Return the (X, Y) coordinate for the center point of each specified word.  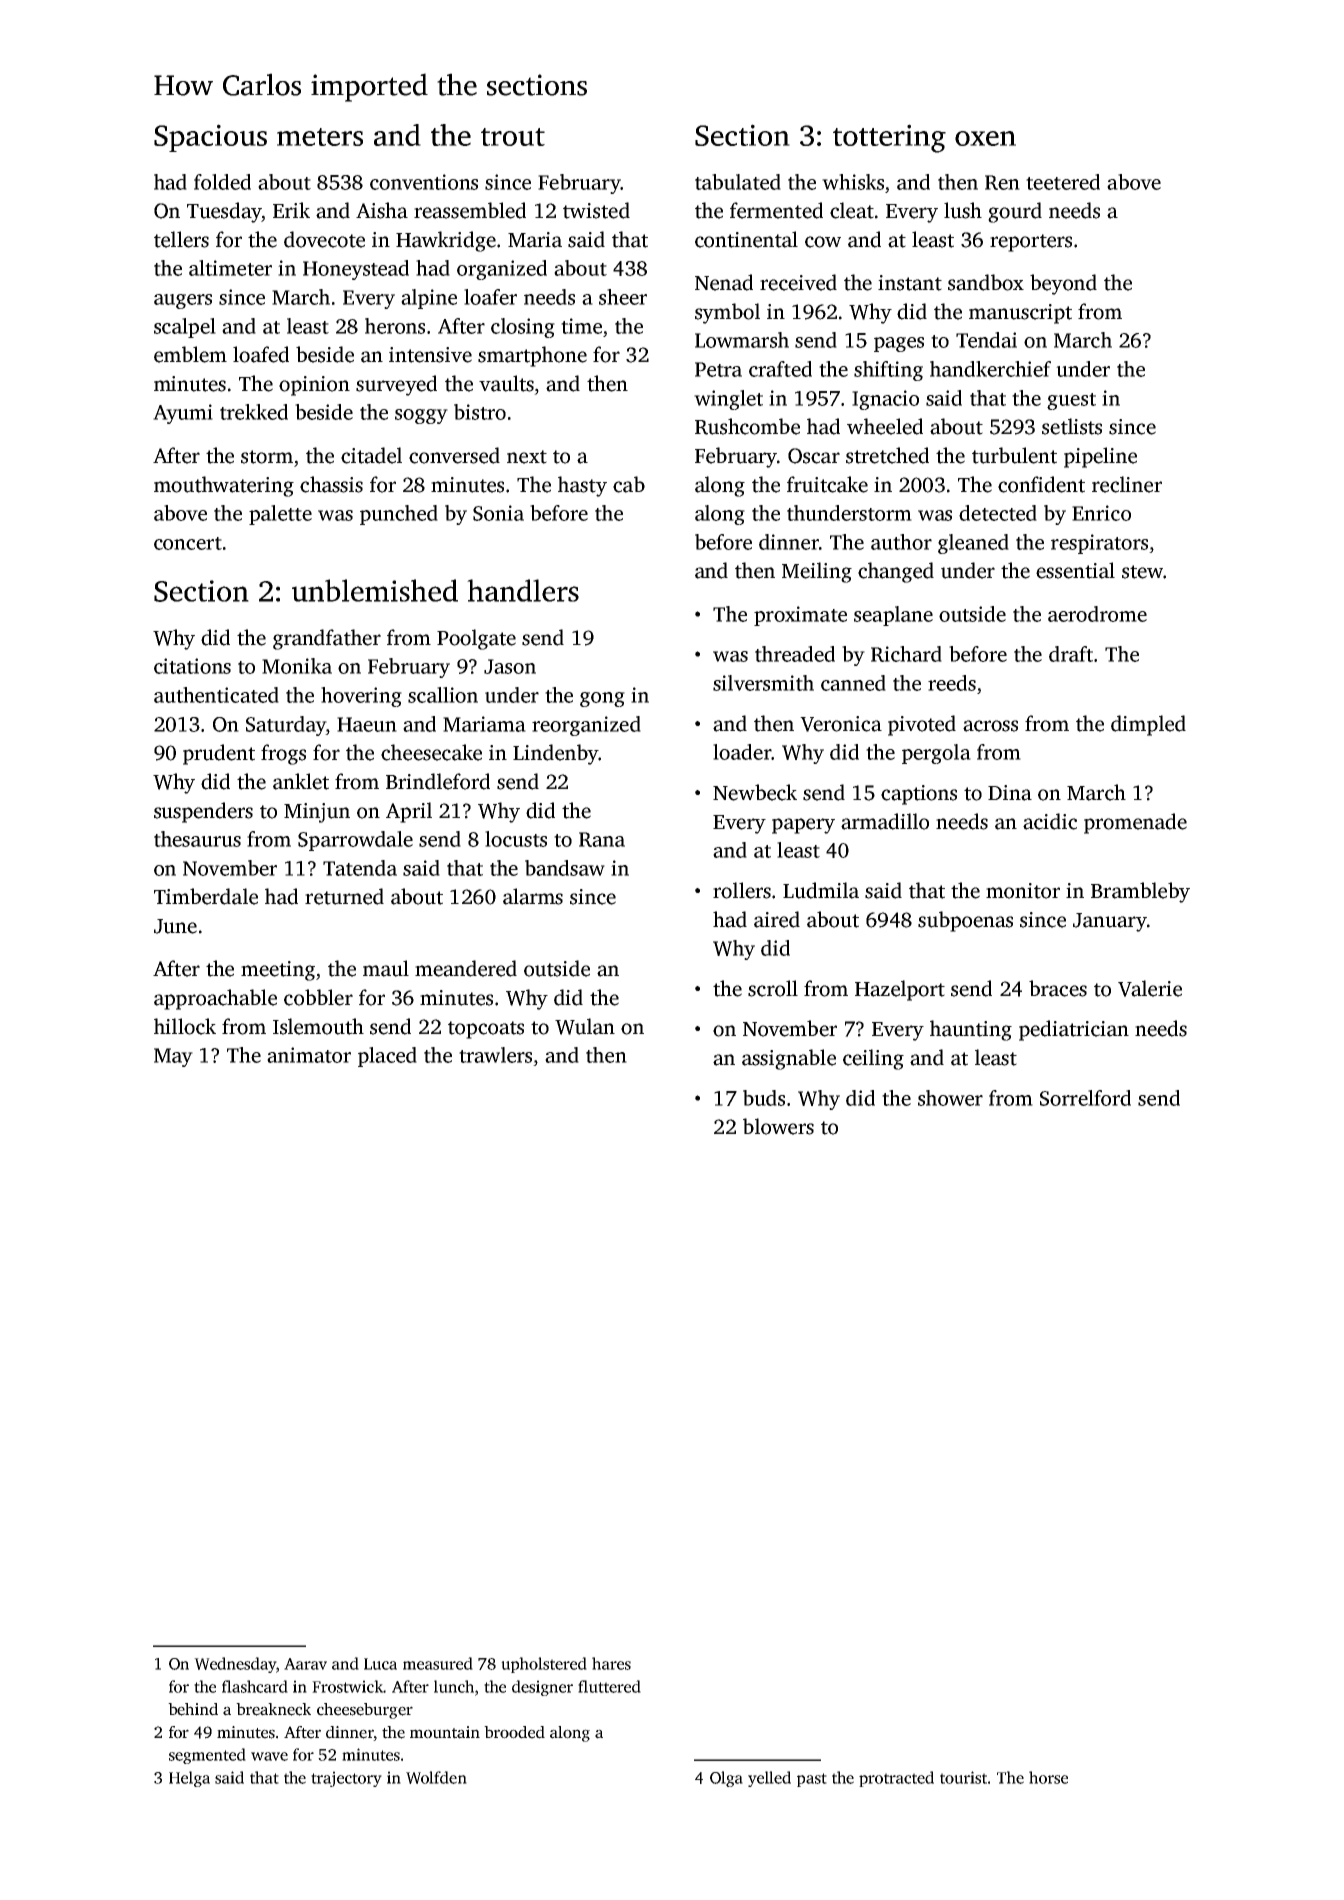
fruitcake (827, 484)
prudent (219, 754)
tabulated (738, 182)
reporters (1031, 243)
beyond (1063, 284)
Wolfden (436, 1777)
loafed (261, 354)
